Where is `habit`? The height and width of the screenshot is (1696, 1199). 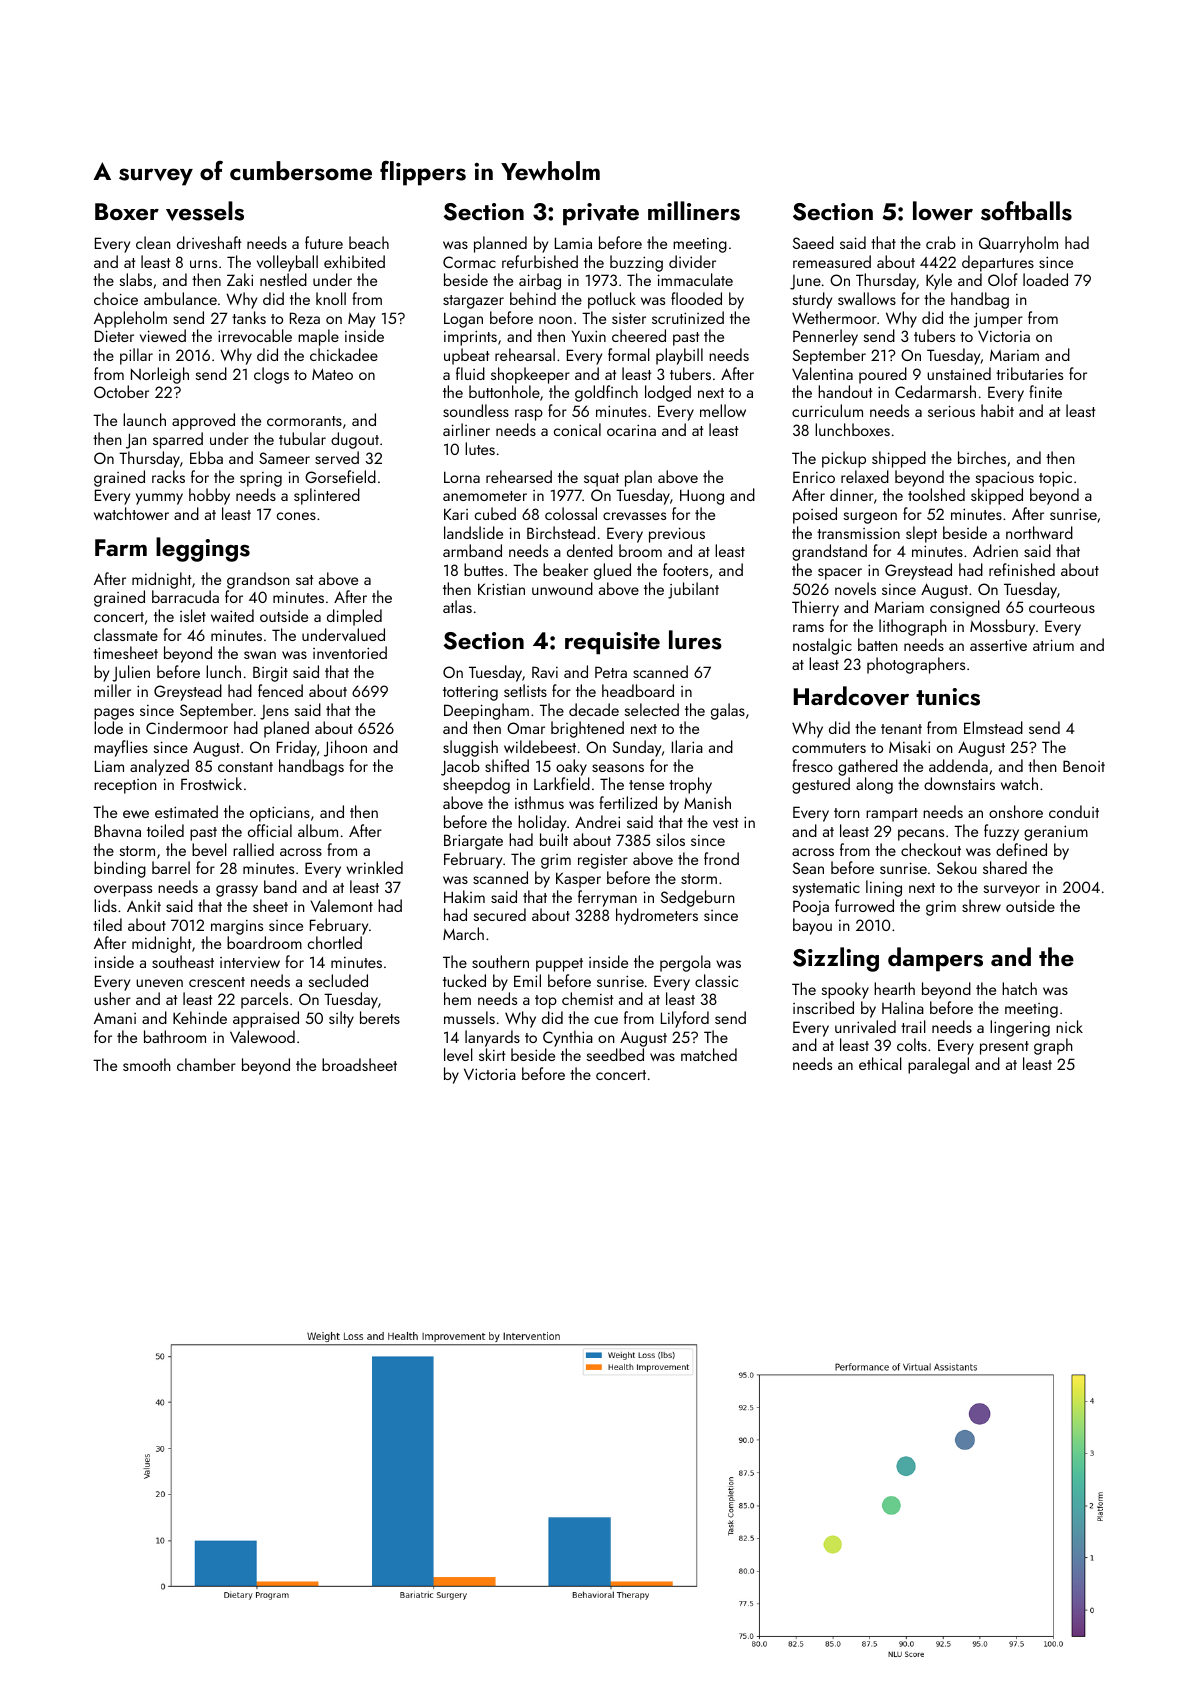
habit is located at coordinates (997, 410).
